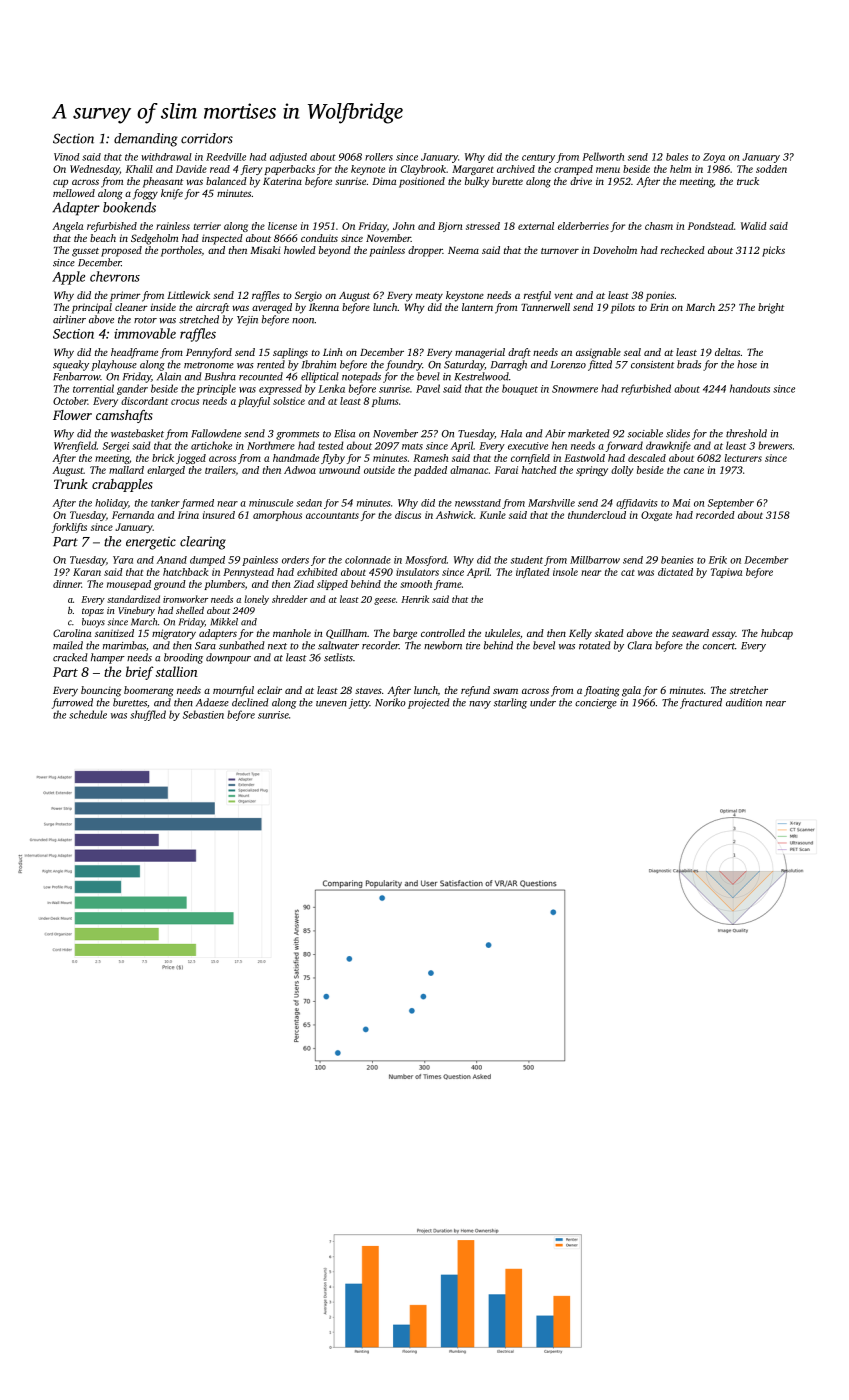  I want to click on external, so click(536, 226).
